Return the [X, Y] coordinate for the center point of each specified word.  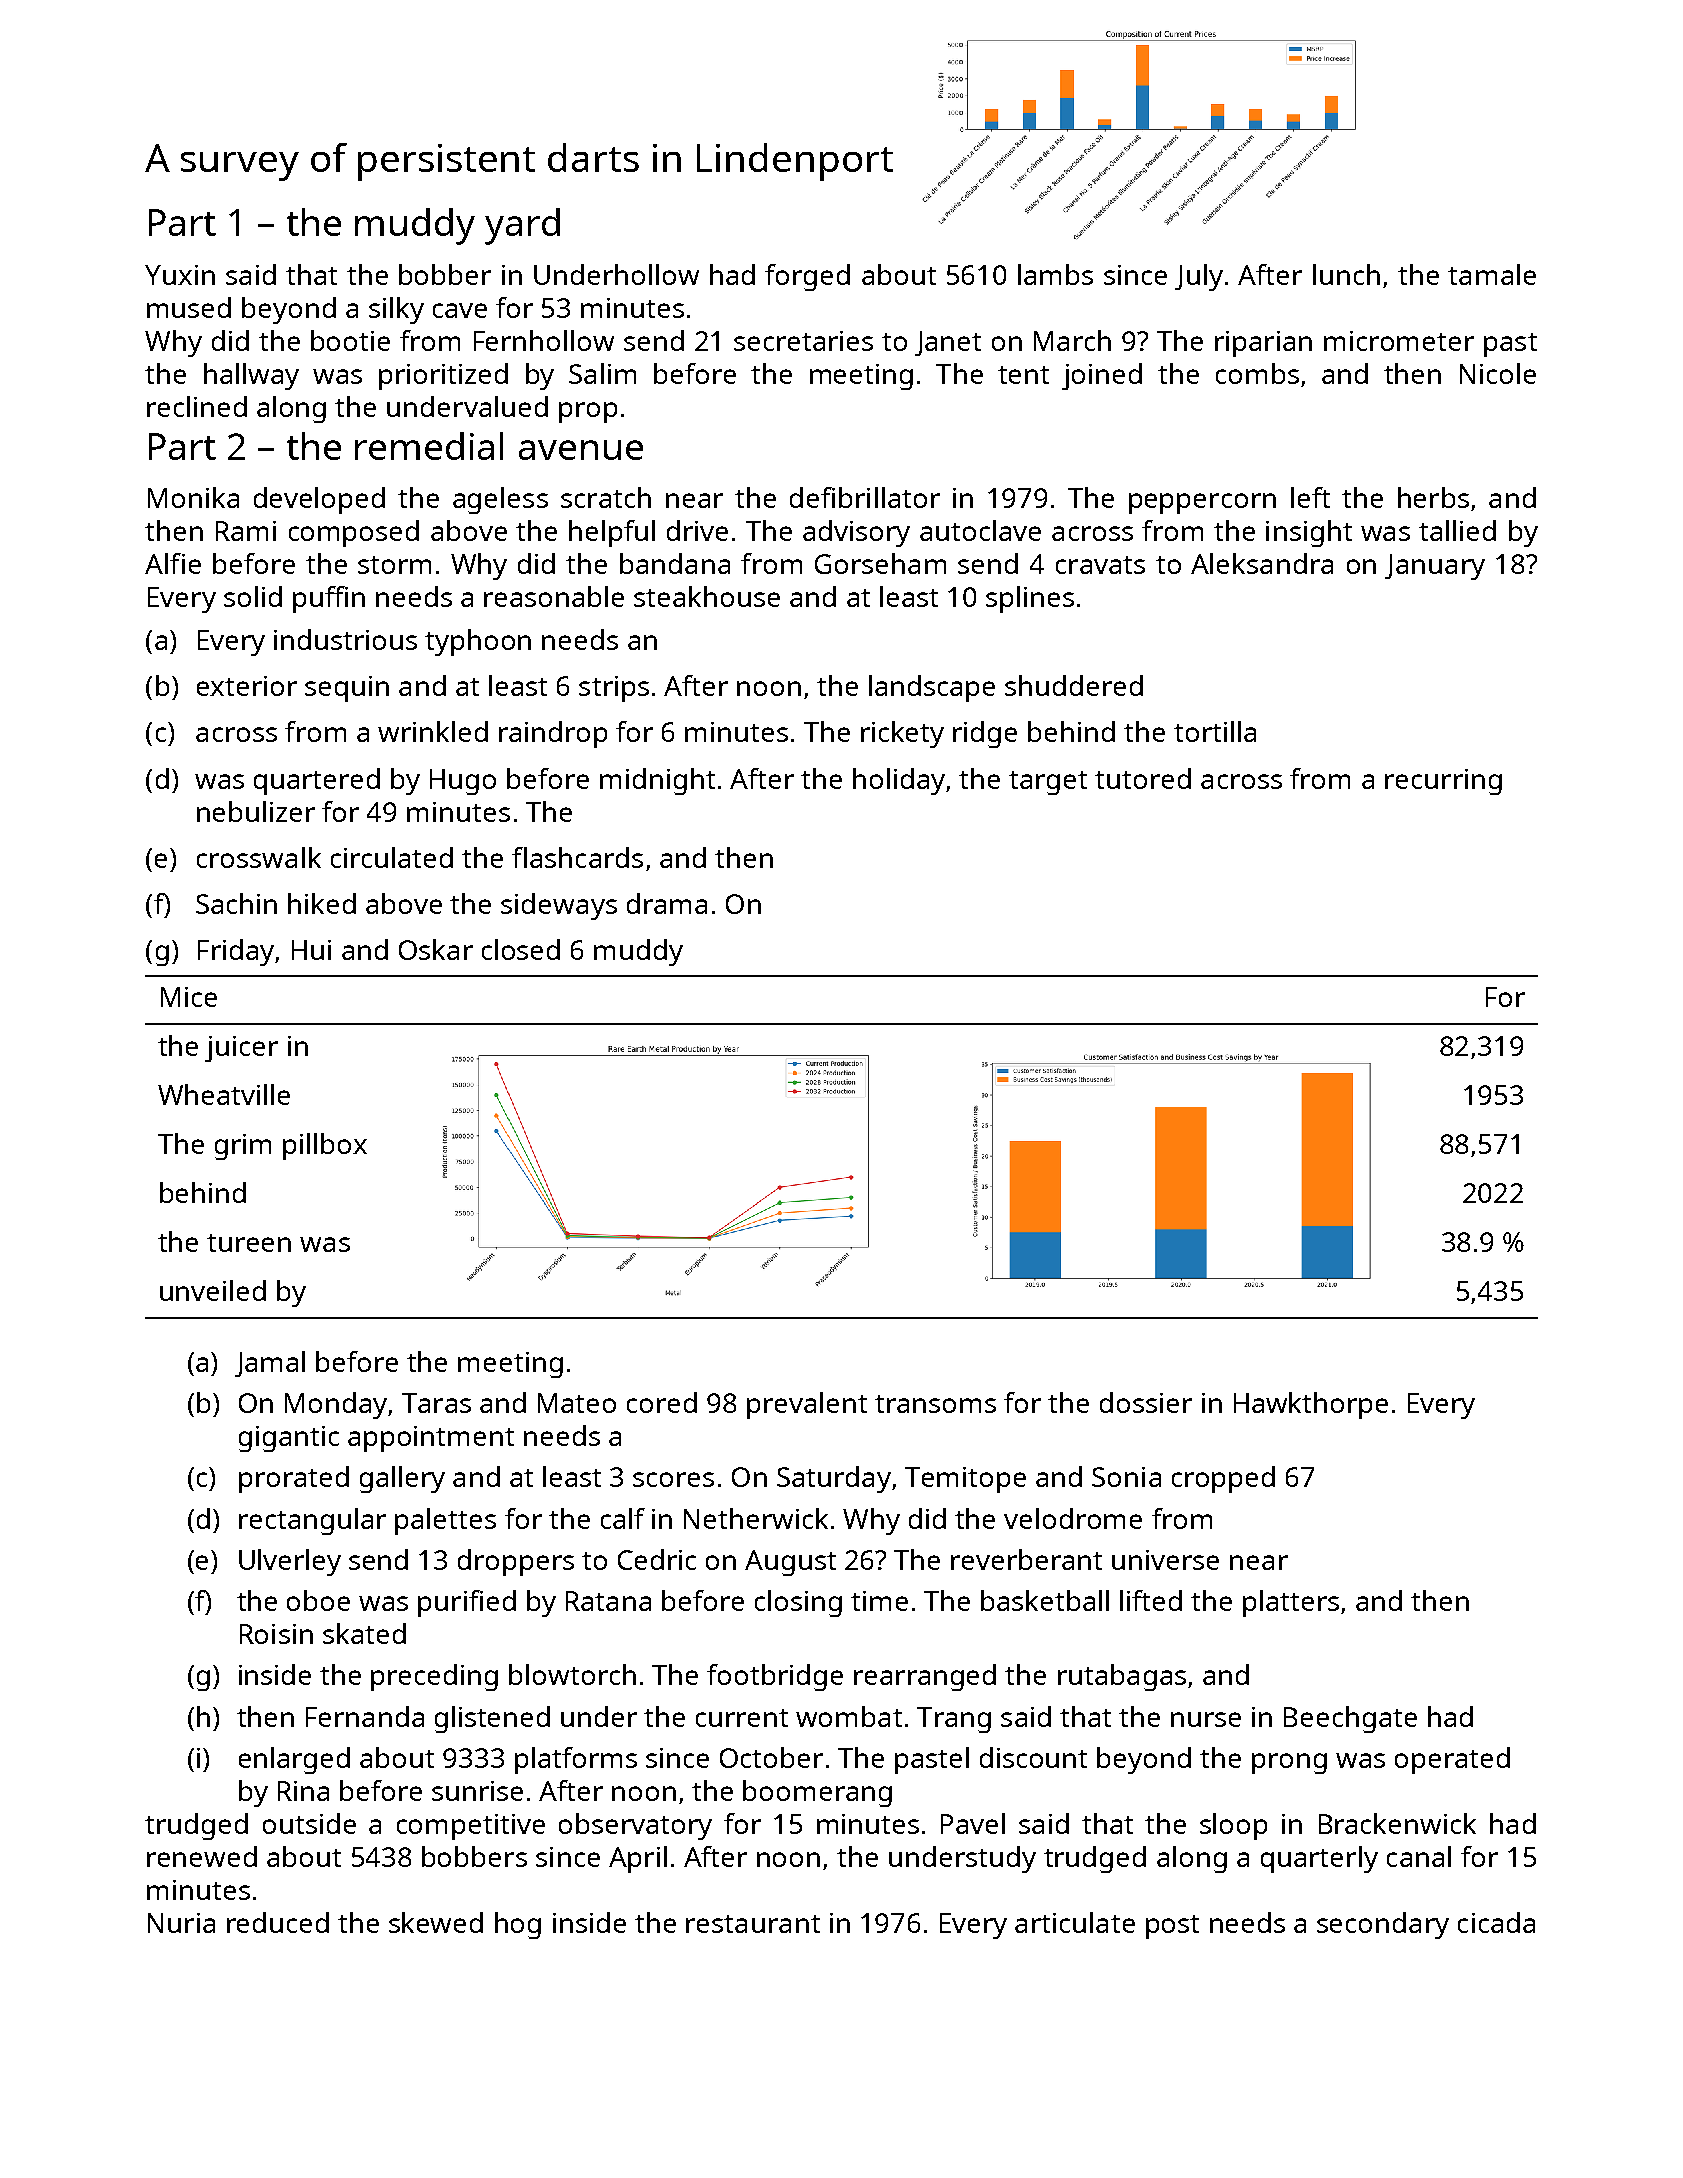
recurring [1443, 782]
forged [807, 277]
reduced [278, 1922]
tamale [1492, 274]
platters [1291, 1603]
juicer [241, 1049]
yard [522, 226]
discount [1033, 1757]
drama [667, 903]
